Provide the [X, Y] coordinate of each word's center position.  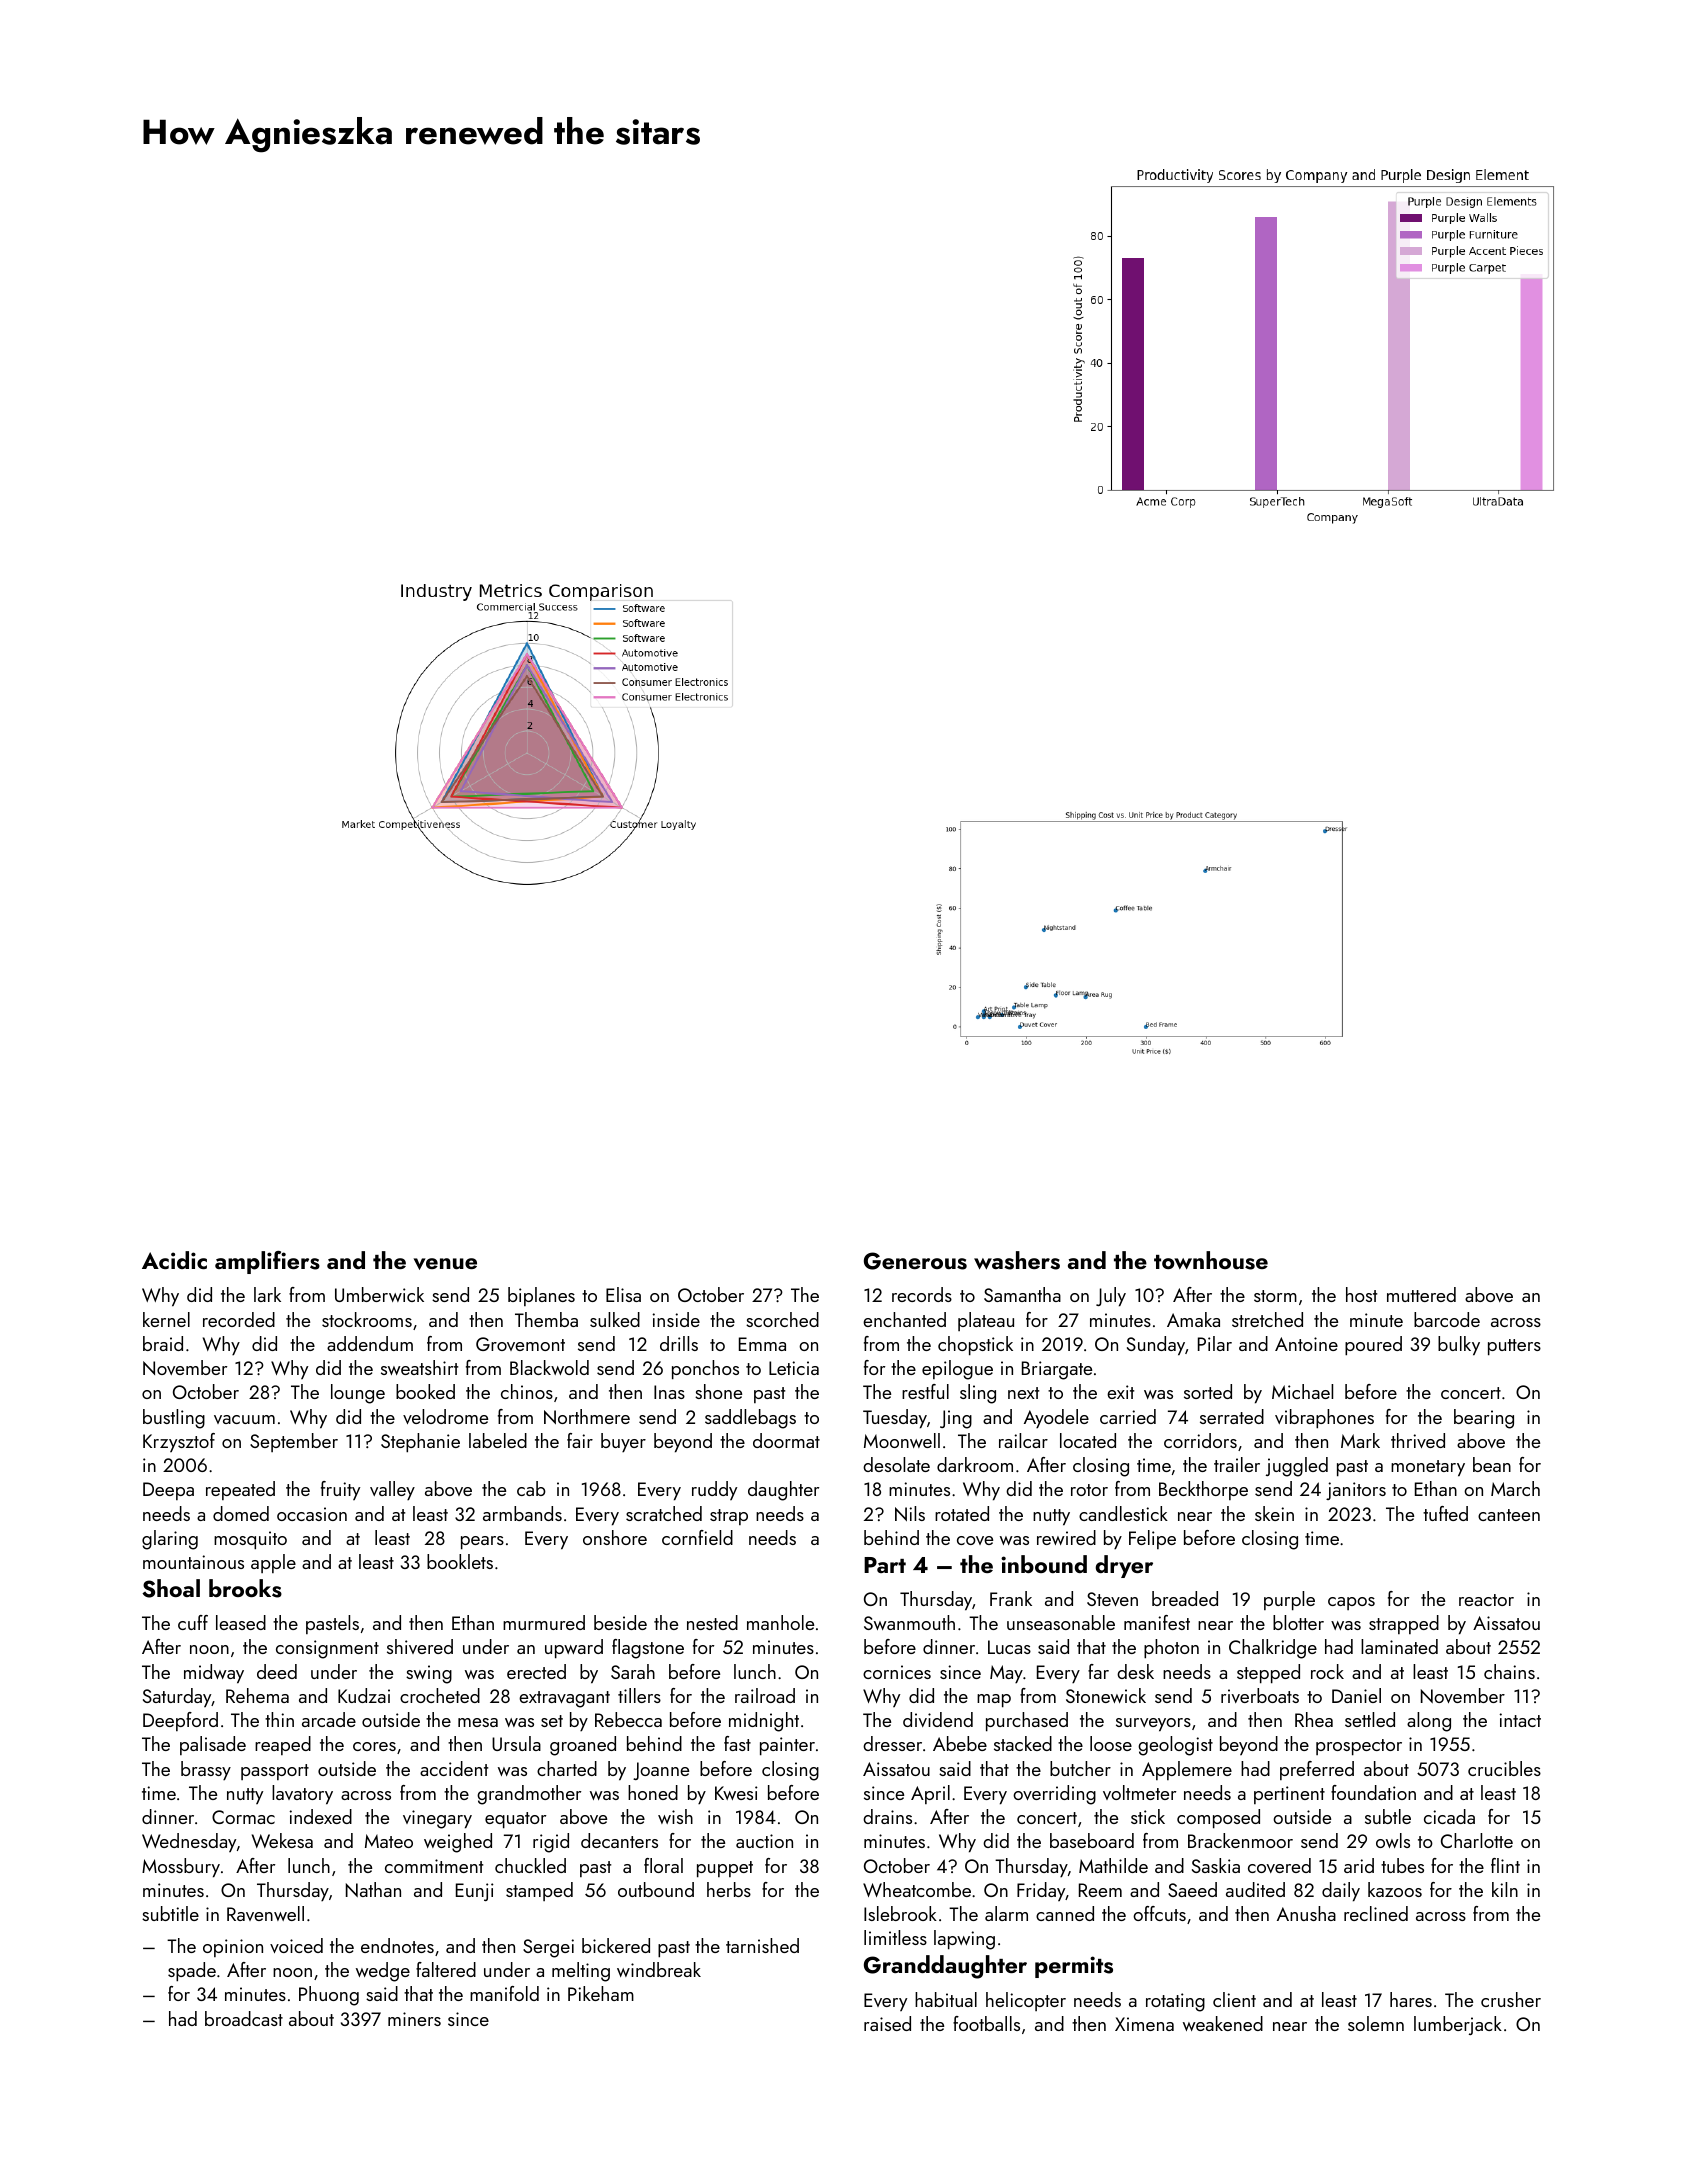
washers [1017, 1260]
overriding [1054, 1795]
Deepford [180, 1721]
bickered [616, 1945]
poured [1373, 1346]
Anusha [1306, 1913]
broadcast [244, 2018]
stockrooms [367, 1319]
